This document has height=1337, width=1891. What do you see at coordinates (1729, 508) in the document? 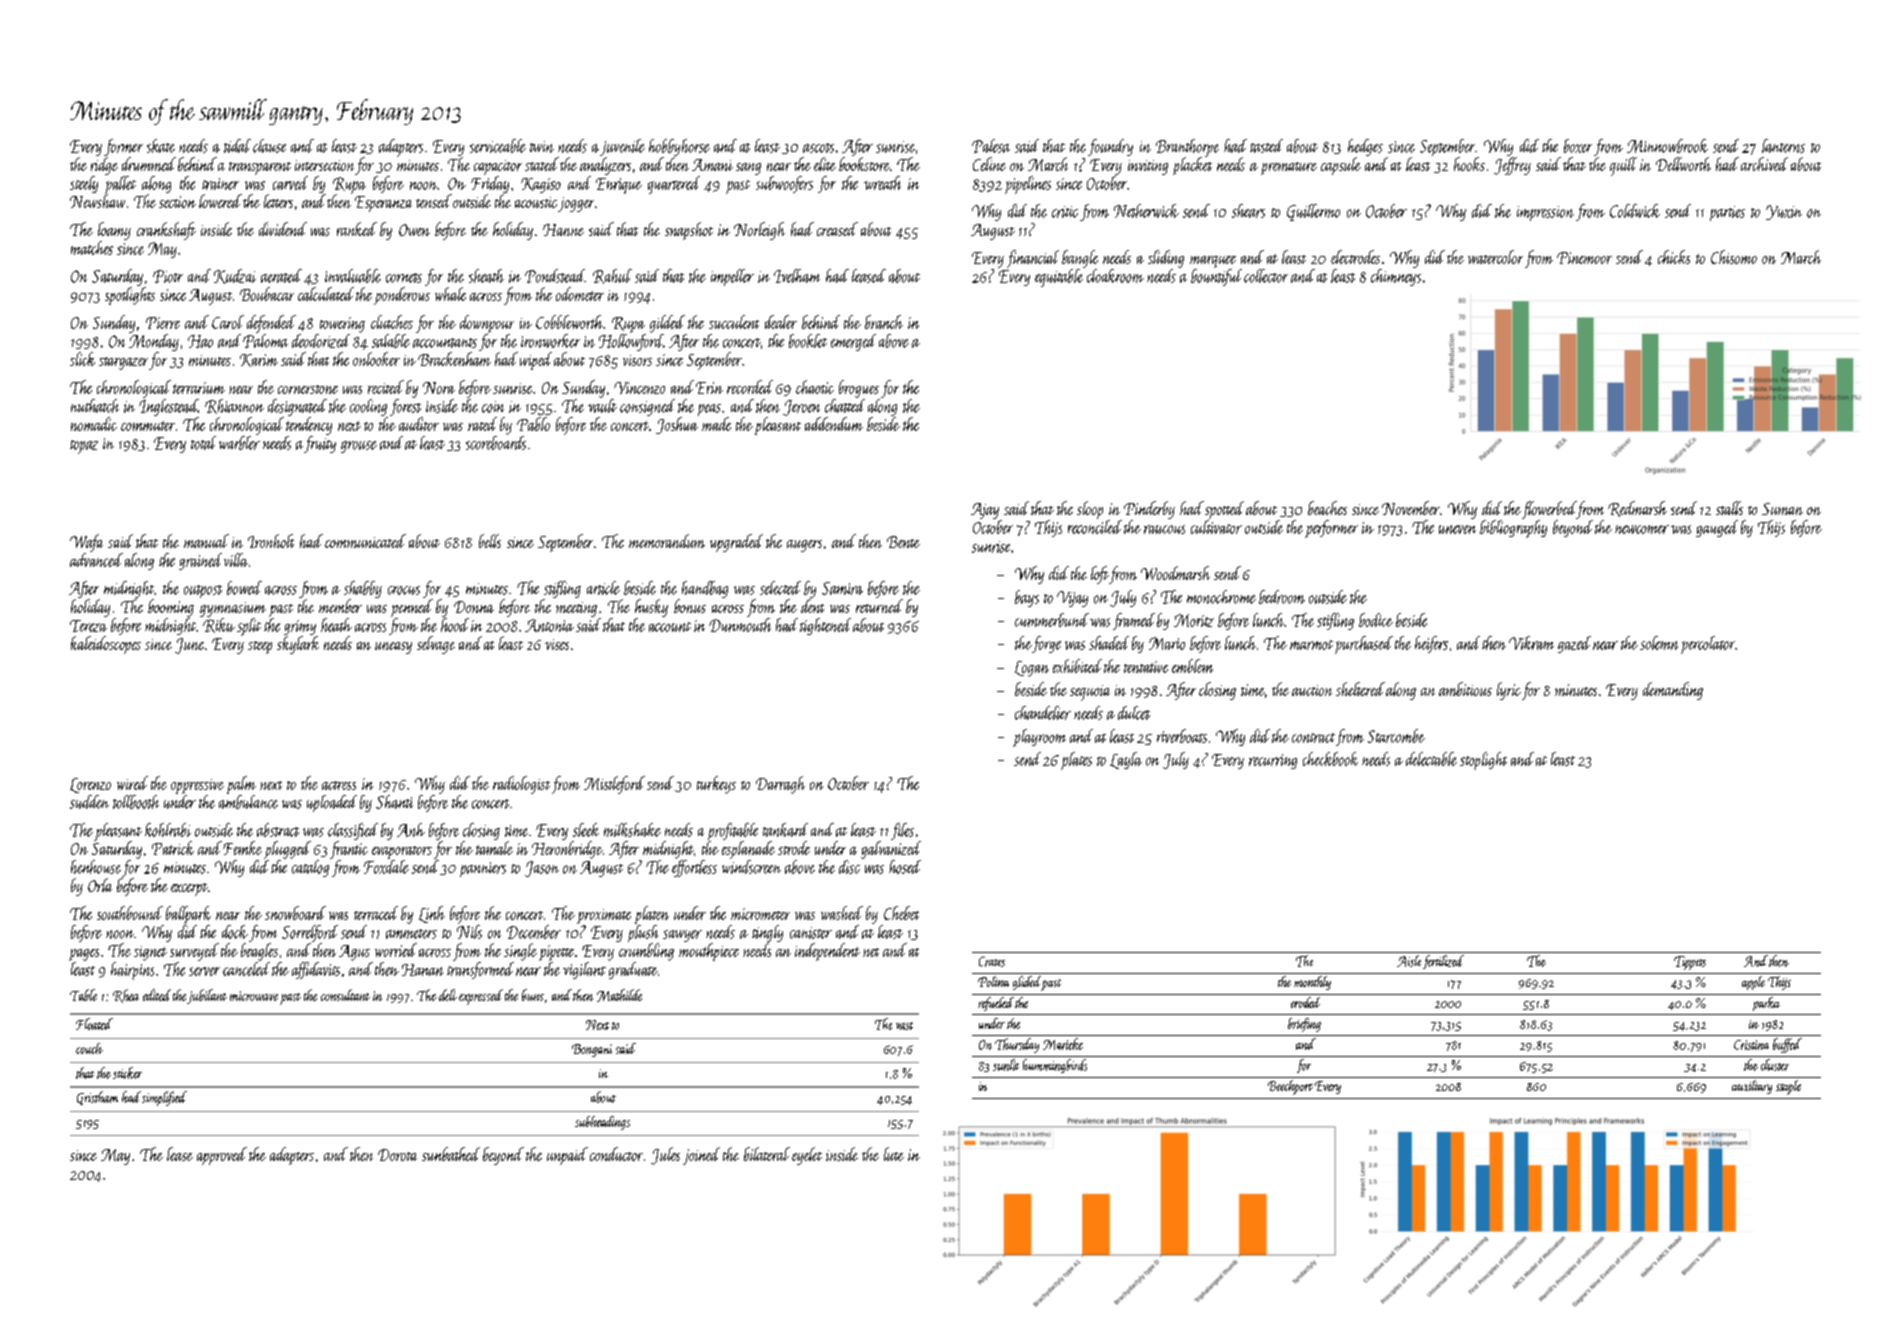
I see `stalls` at bounding box center [1729, 508].
